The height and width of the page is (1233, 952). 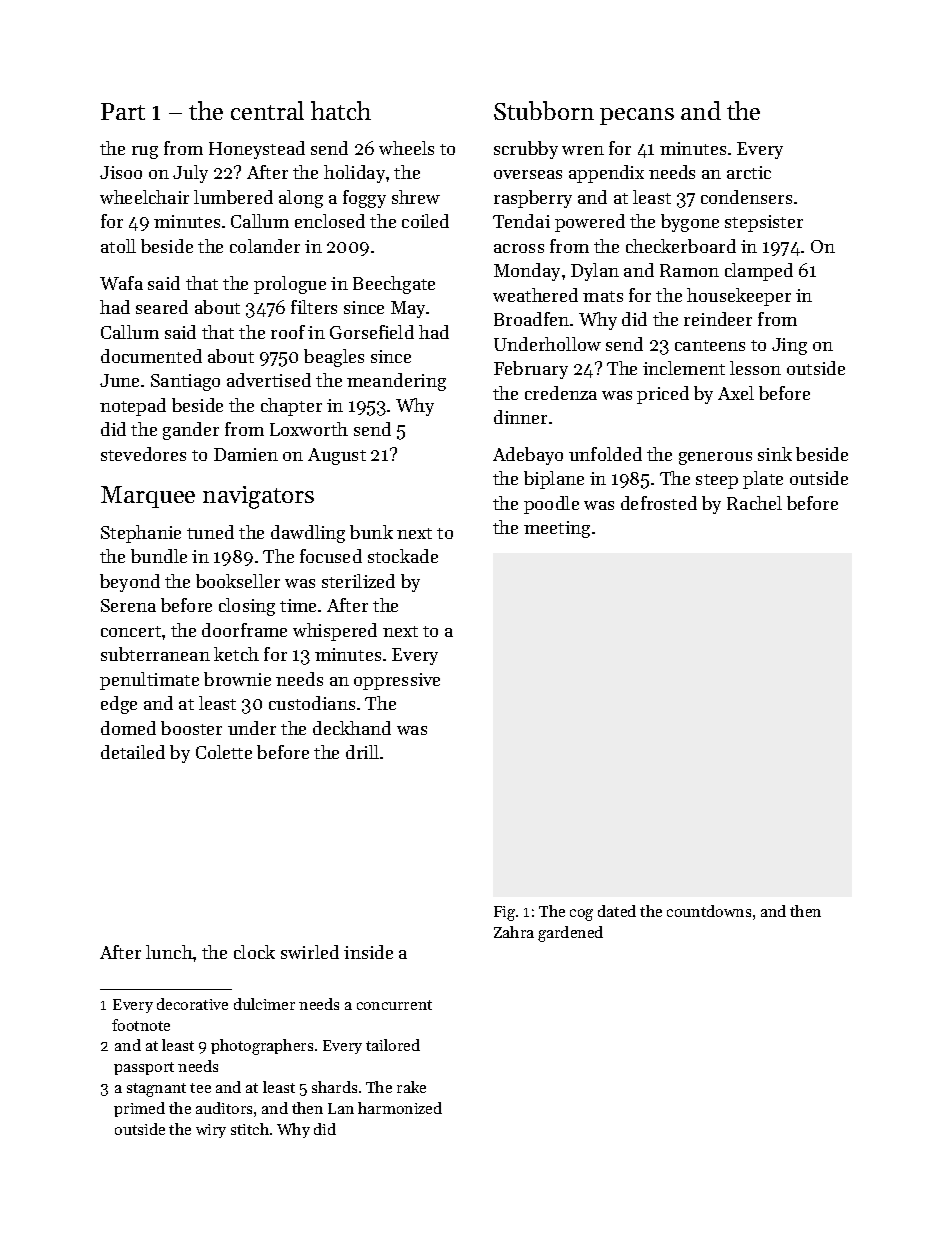 I want to click on stagnant, so click(x=156, y=1090).
